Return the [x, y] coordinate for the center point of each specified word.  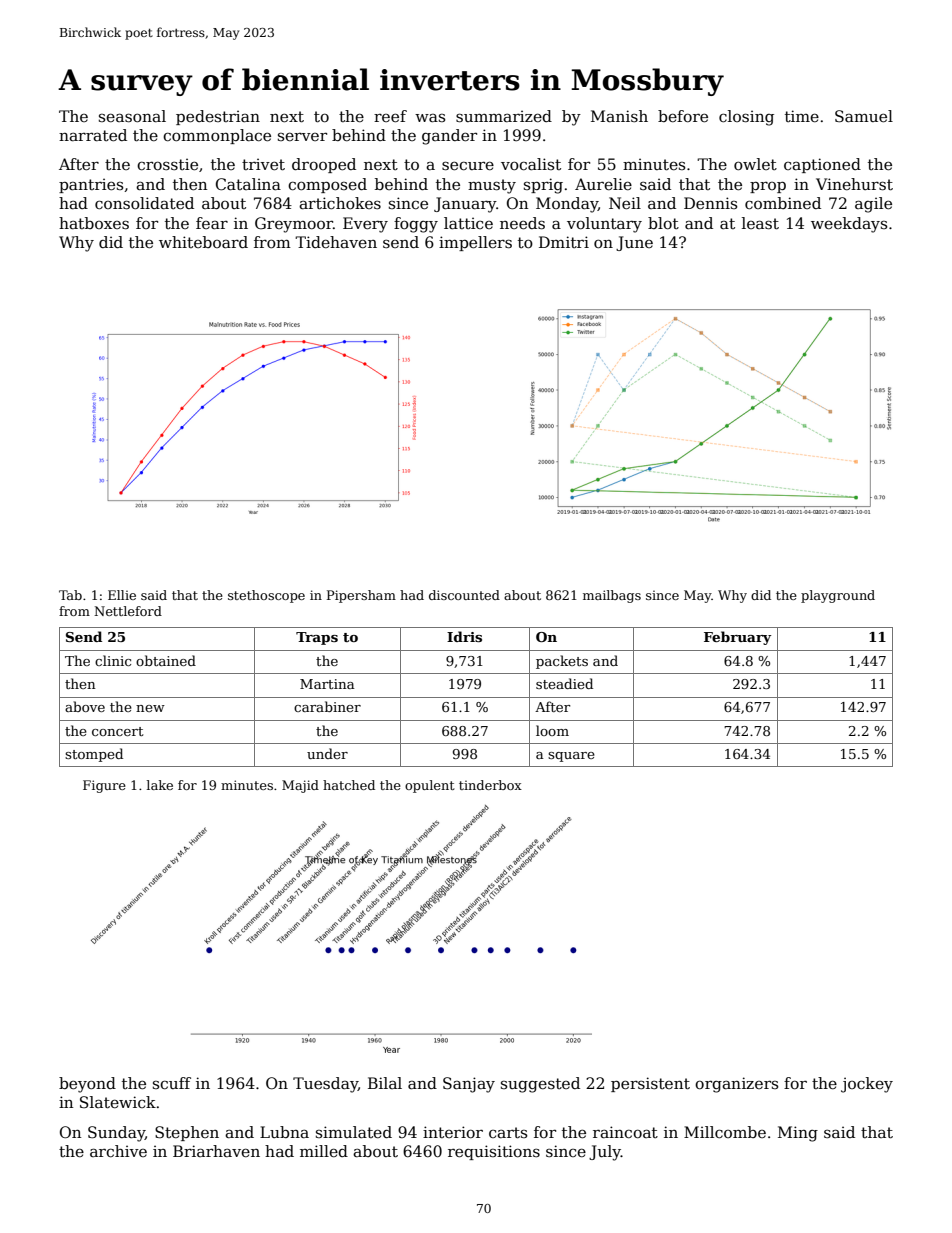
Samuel [864, 116]
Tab [70, 595]
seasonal [132, 116]
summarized [504, 116]
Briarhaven [216, 1151]
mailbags [612, 596]
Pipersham [361, 596]
